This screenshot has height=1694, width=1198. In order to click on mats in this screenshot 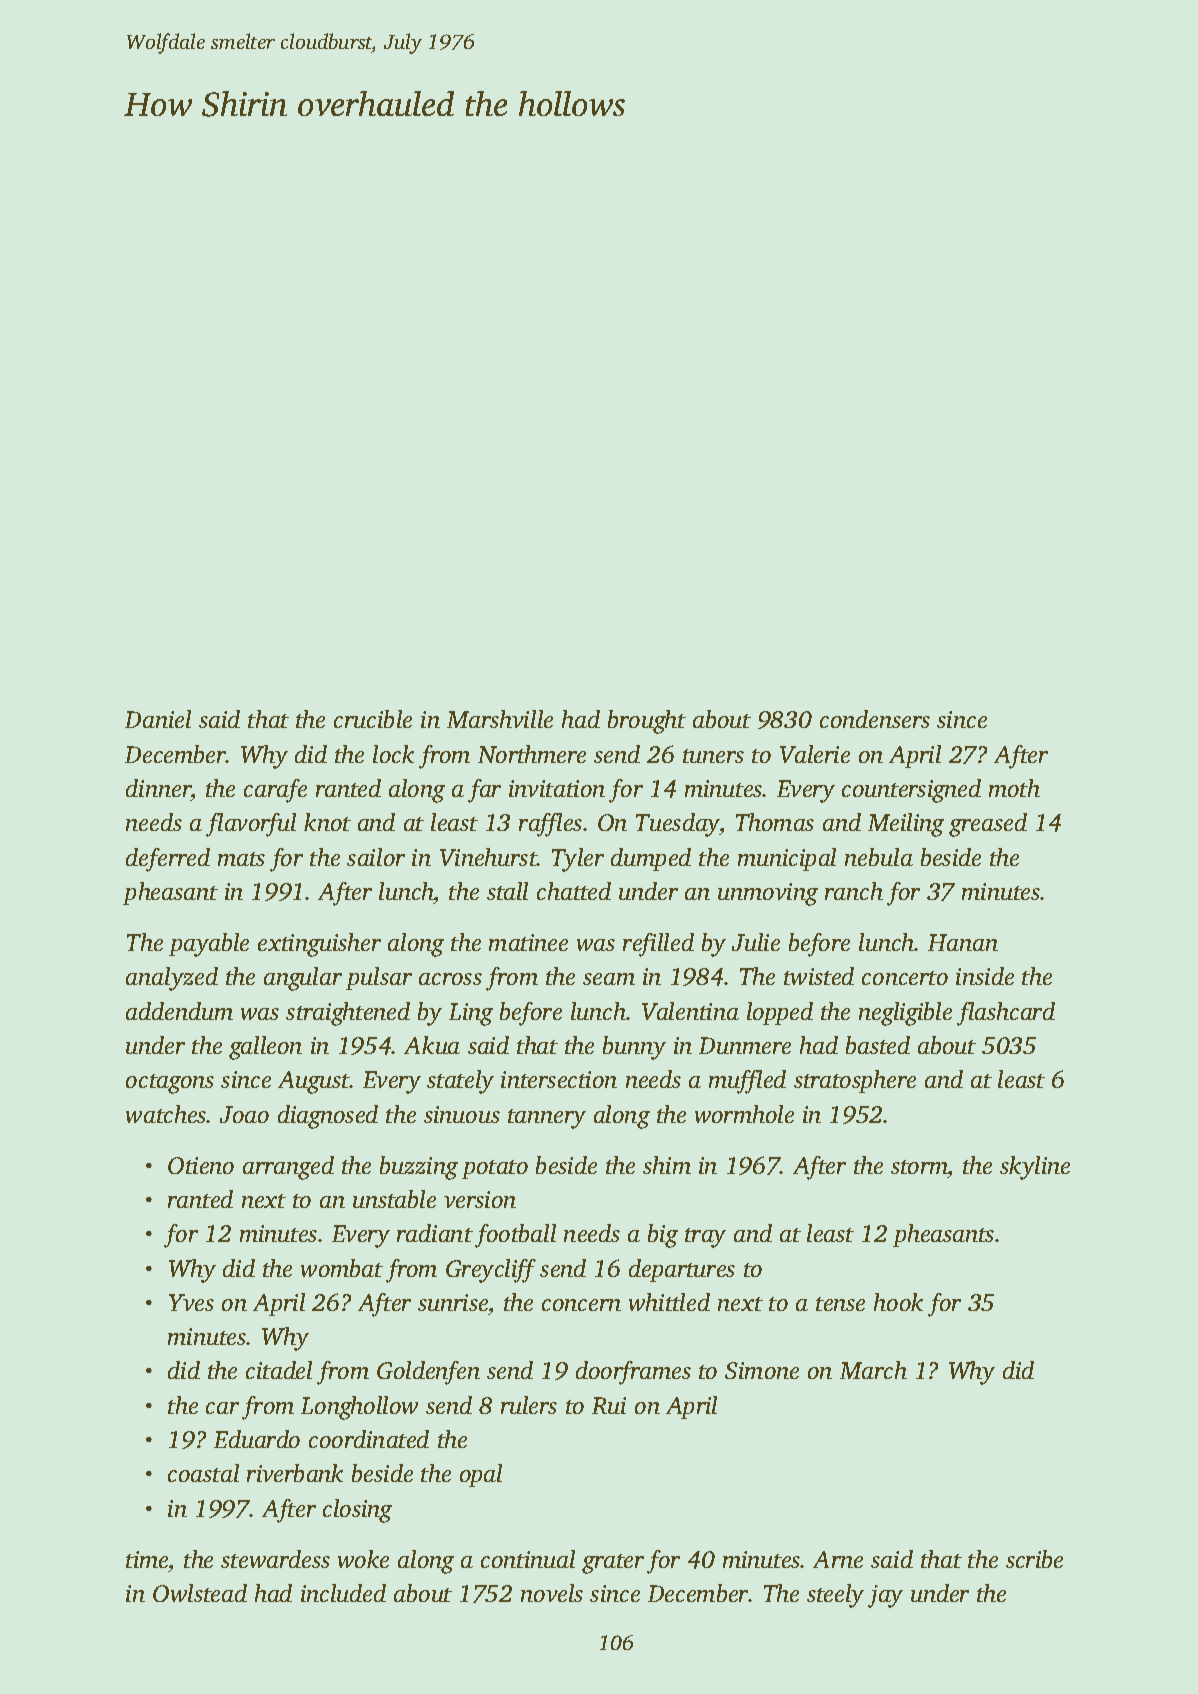, I will do `click(241, 859)`.
